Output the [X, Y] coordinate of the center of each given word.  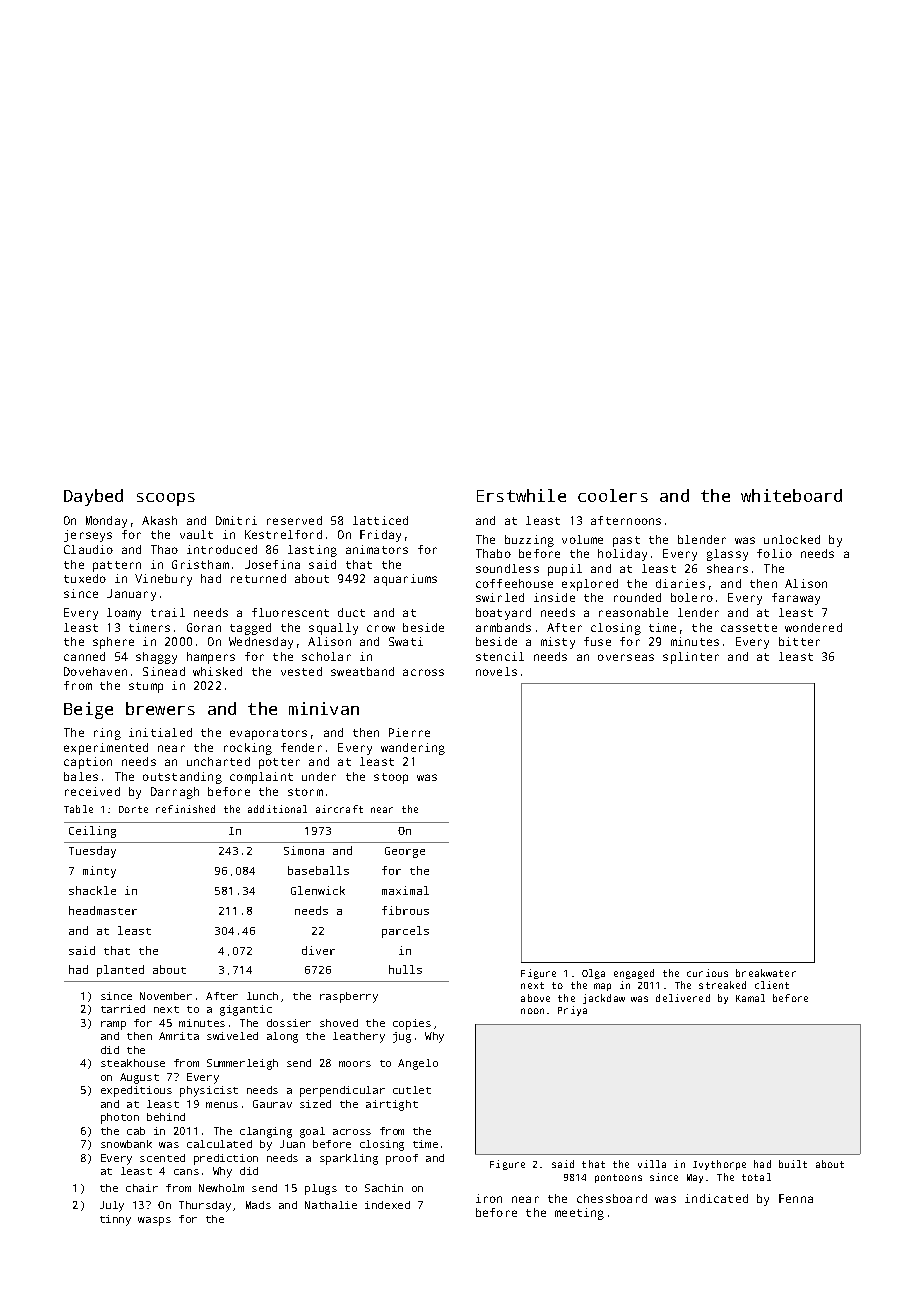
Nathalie [331, 1205]
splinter [691, 658]
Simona [304, 850]
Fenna [796, 1198]
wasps [154, 1221]
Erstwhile [521, 495]
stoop [391, 778]
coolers [613, 495]
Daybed [93, 497]
